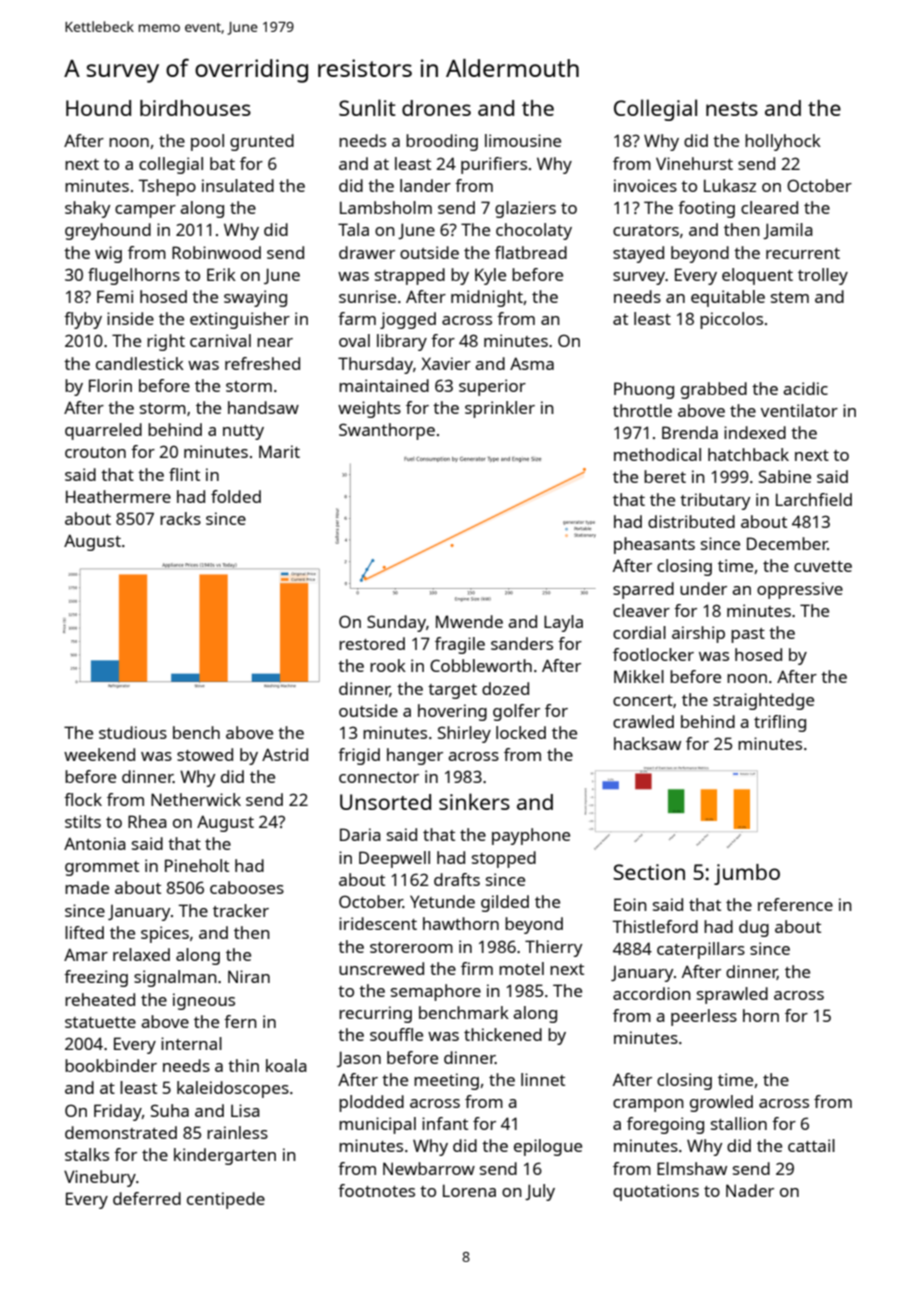  I want to click on Vinebury, so click(100, 1178).
